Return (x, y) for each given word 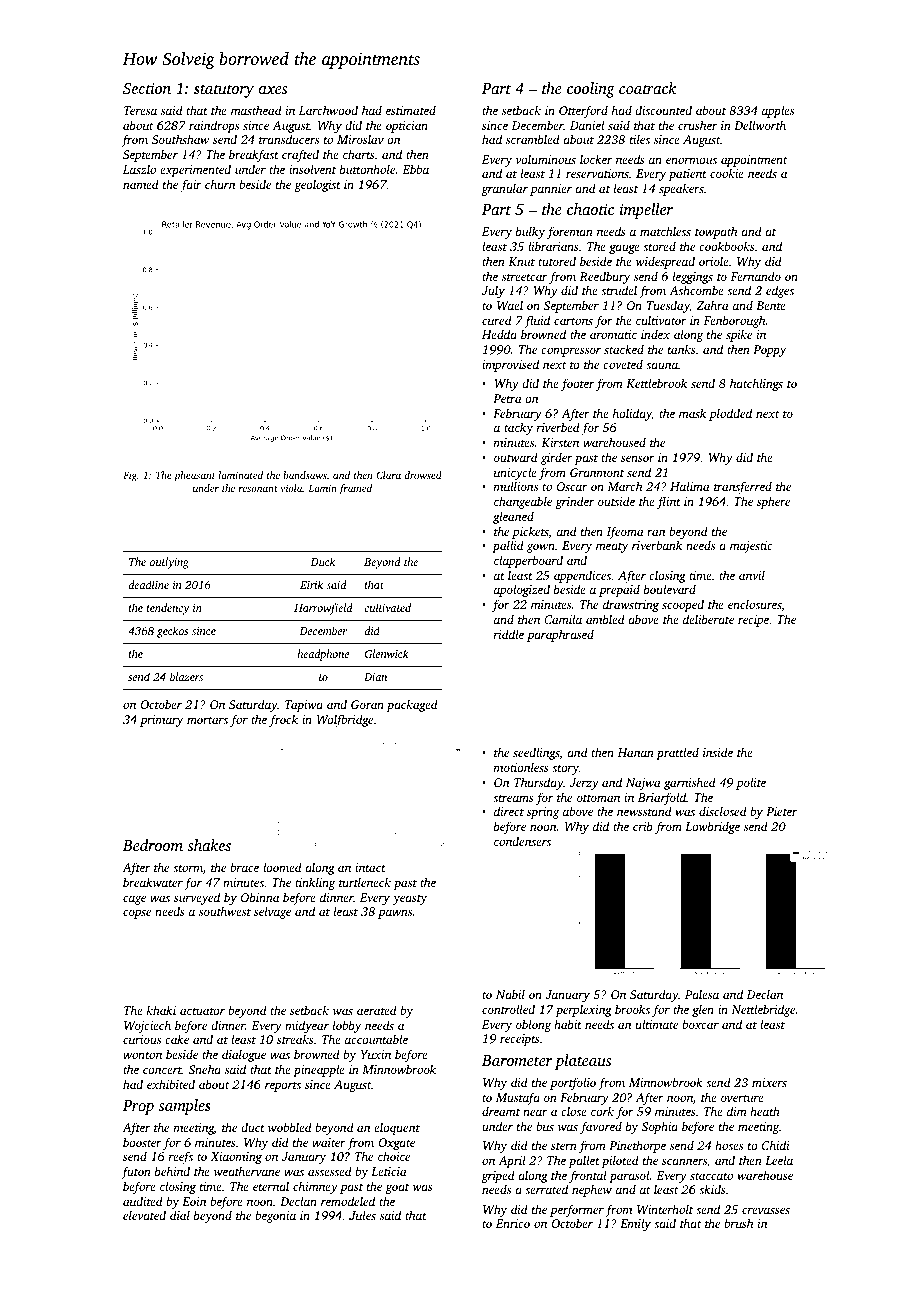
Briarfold (662, 798)
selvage (272, 912)
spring (543, 813)
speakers (681, 189)
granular (504, 189)
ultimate (657, 1024)
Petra (507, 398)
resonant (258, 489)
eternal (271, 1186)
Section (147, 88)
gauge (624, 249)
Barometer (517, 1060)
